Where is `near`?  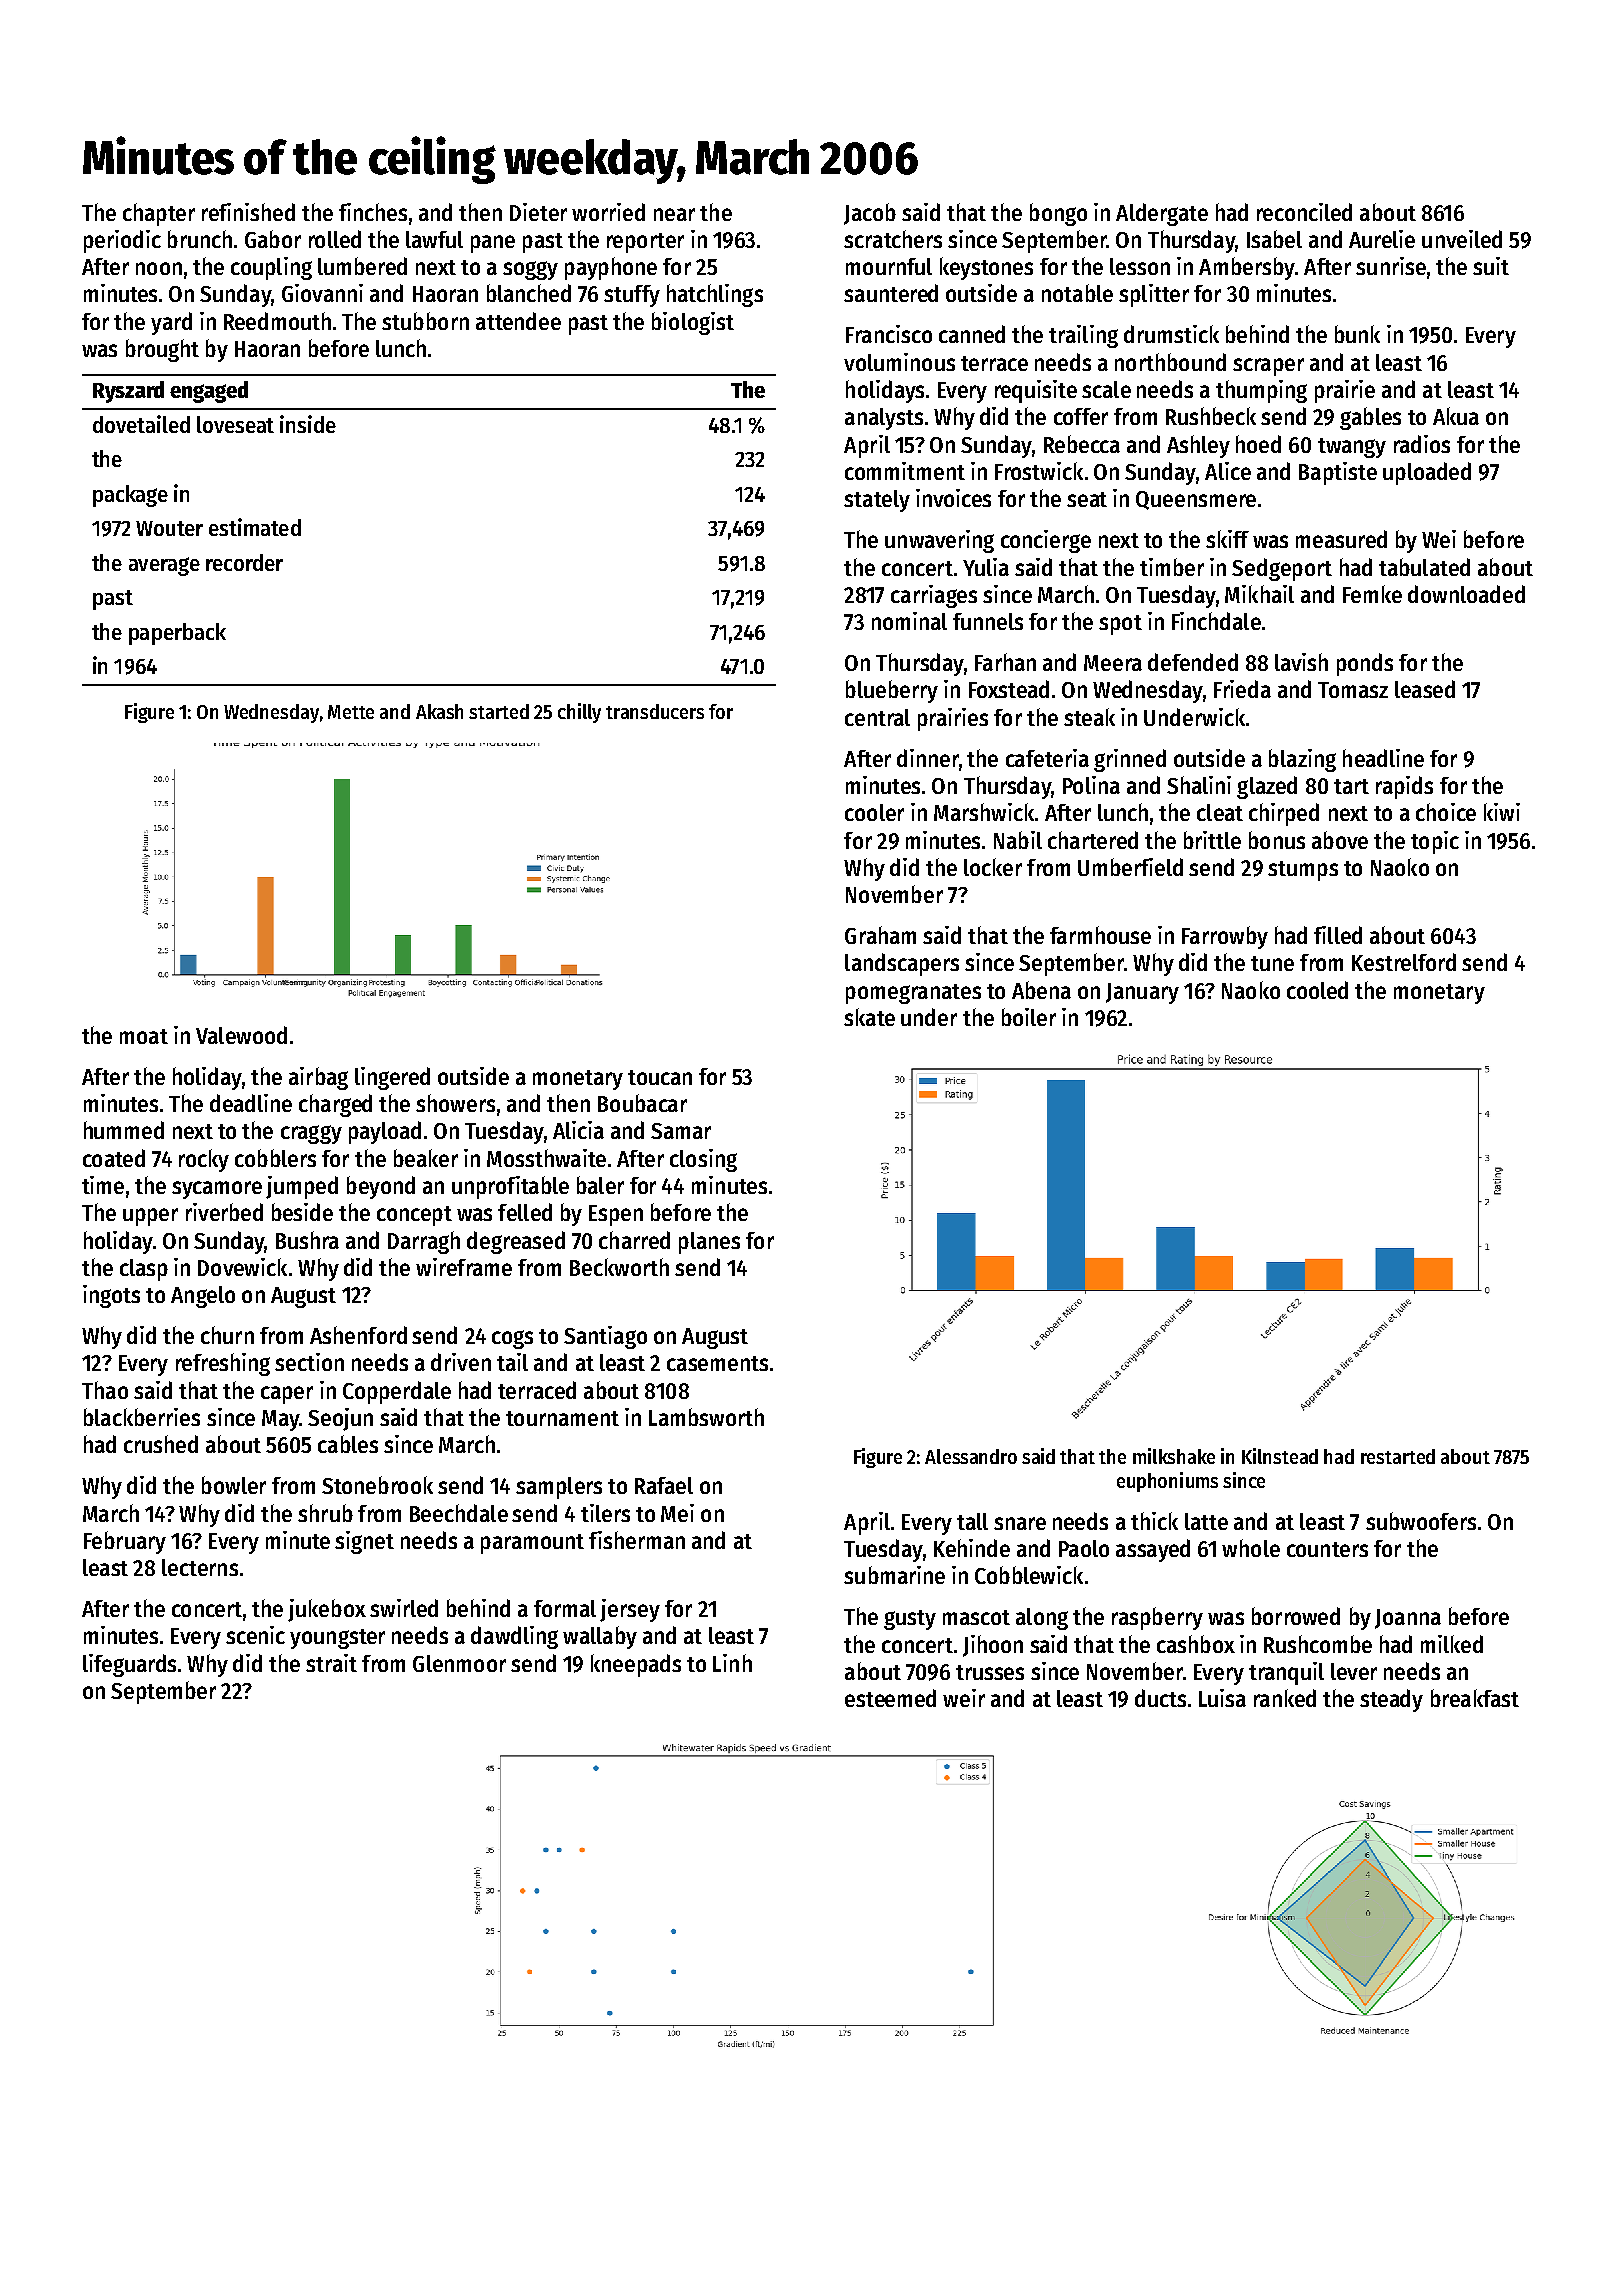 near is located at coordinates (674, 214).
